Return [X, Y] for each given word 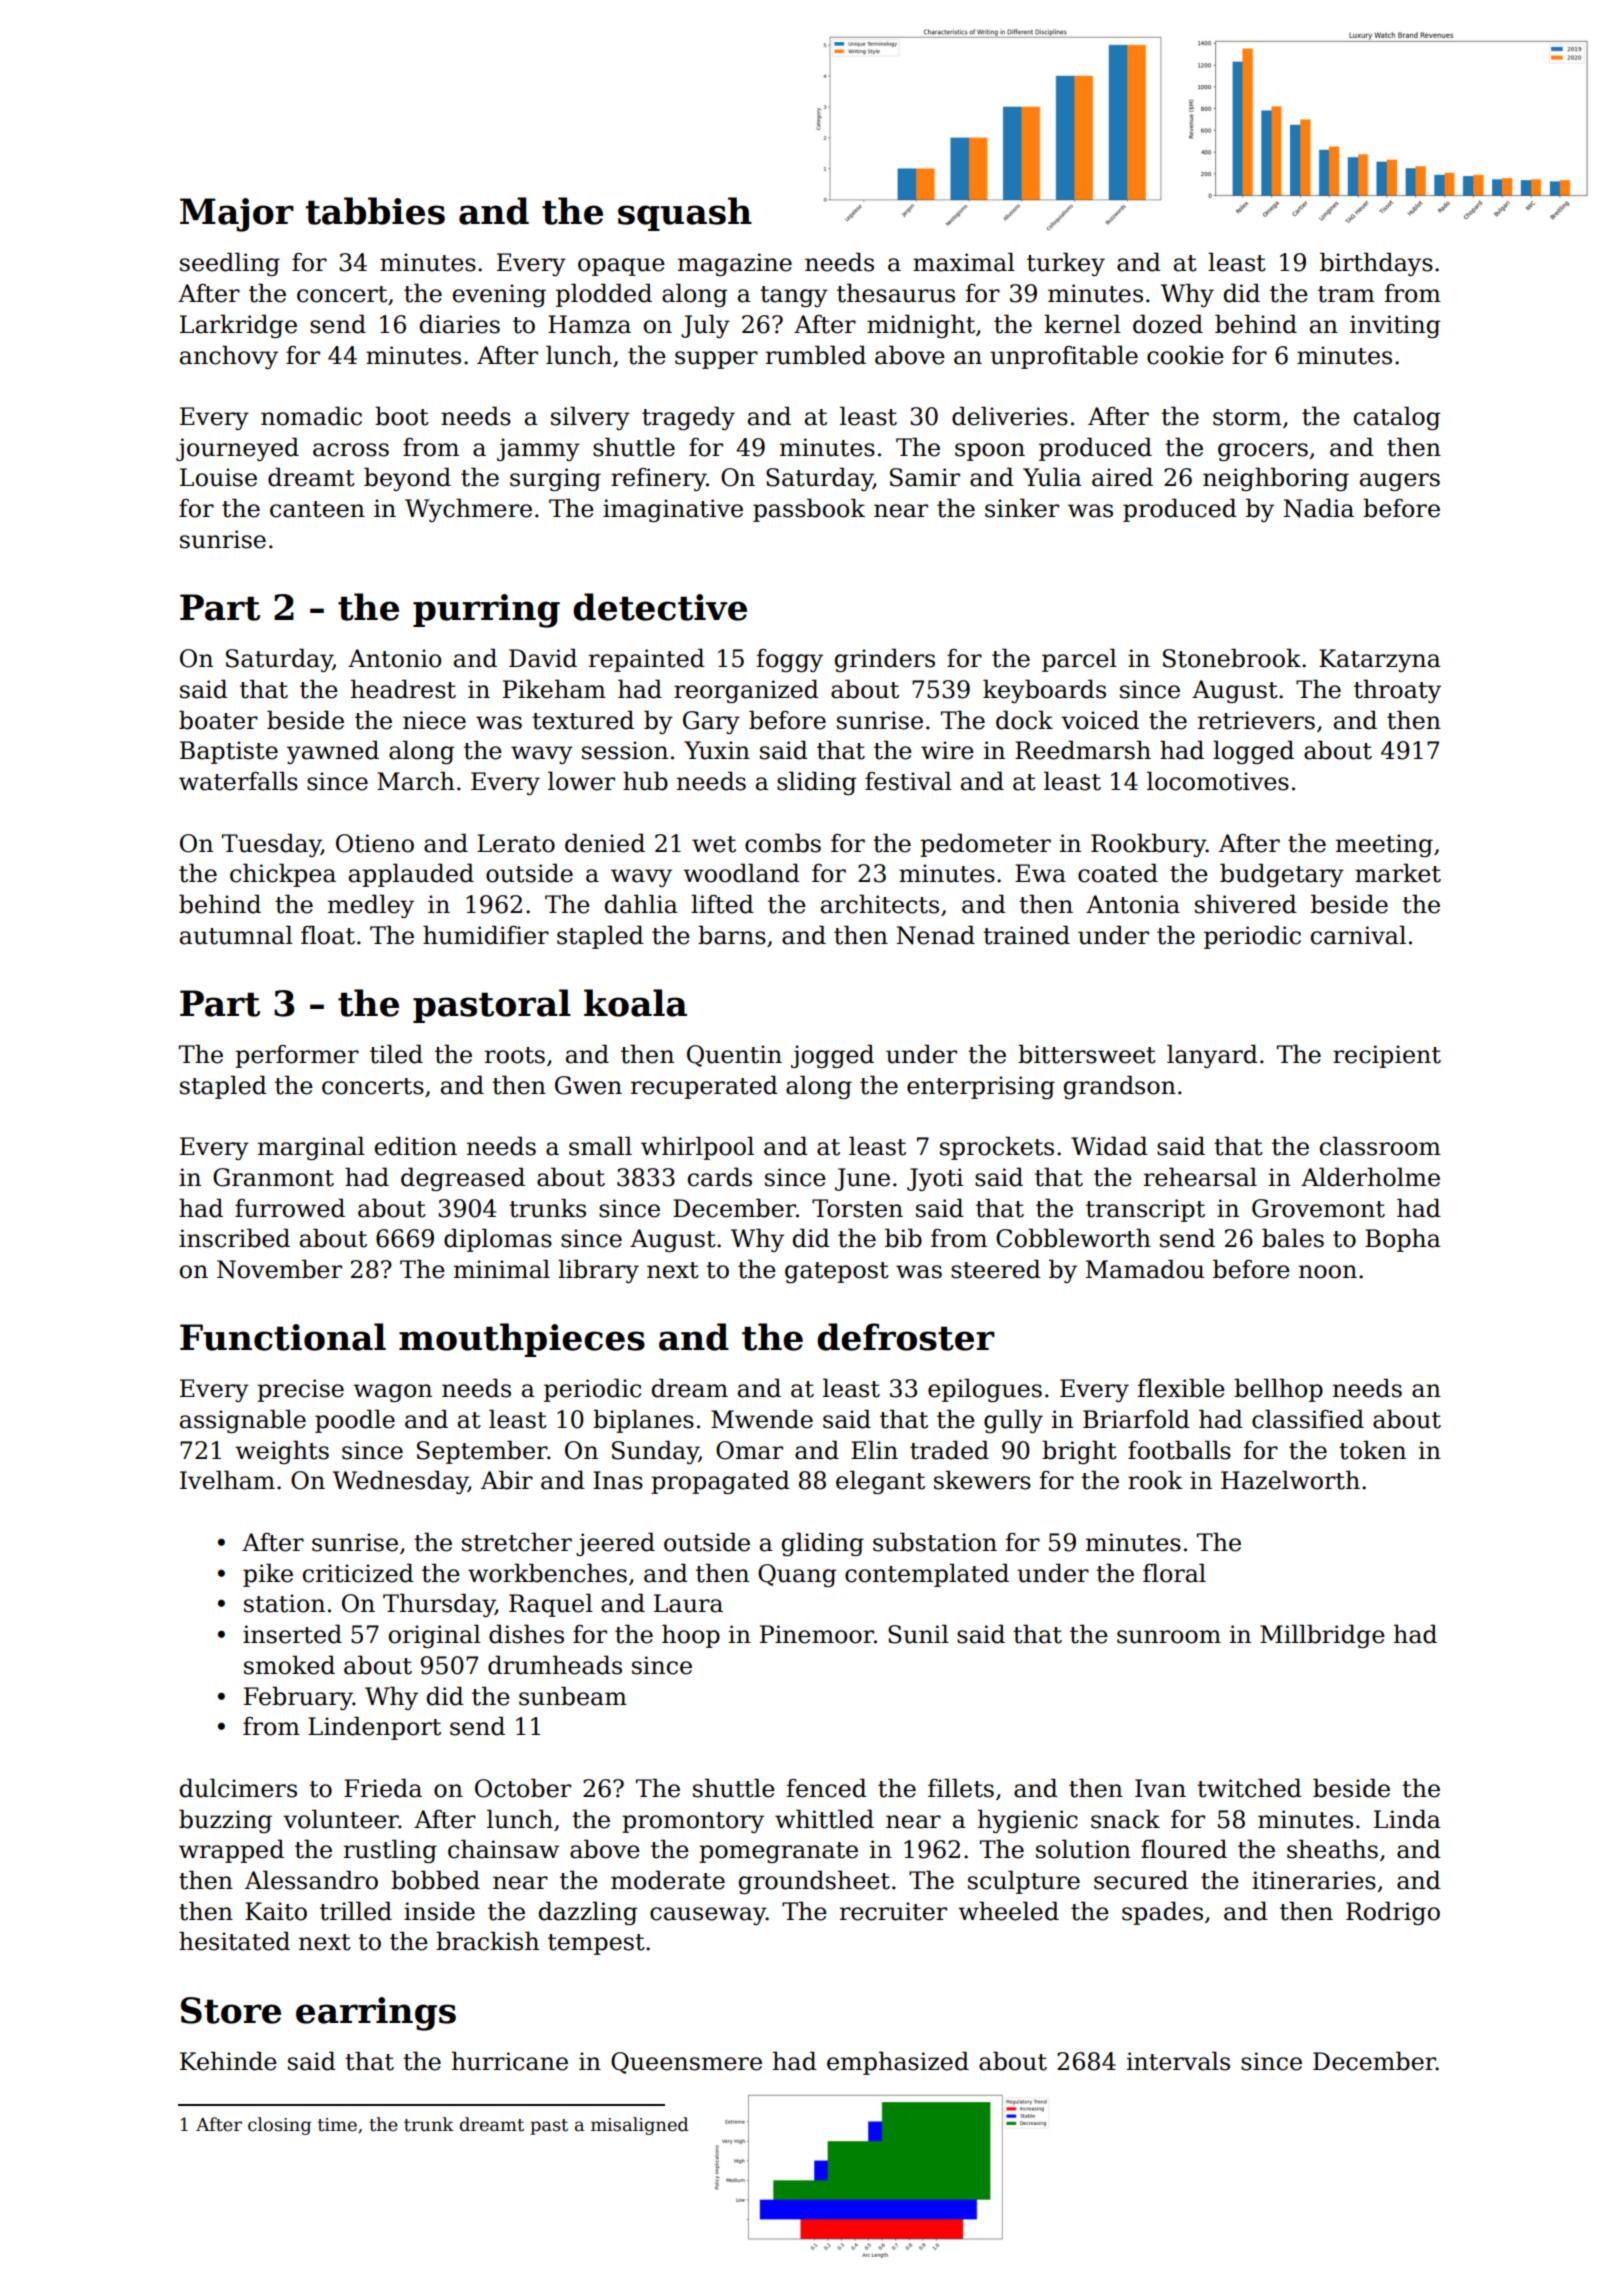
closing [279, 2126]
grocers [1263, 452]
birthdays [1376, 264]
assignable [243, 1421]
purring [486, 611]
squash [685, 214]
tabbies [375, 211]
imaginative [673, 510]
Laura [688, 1603]
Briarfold [1136, 1419]
